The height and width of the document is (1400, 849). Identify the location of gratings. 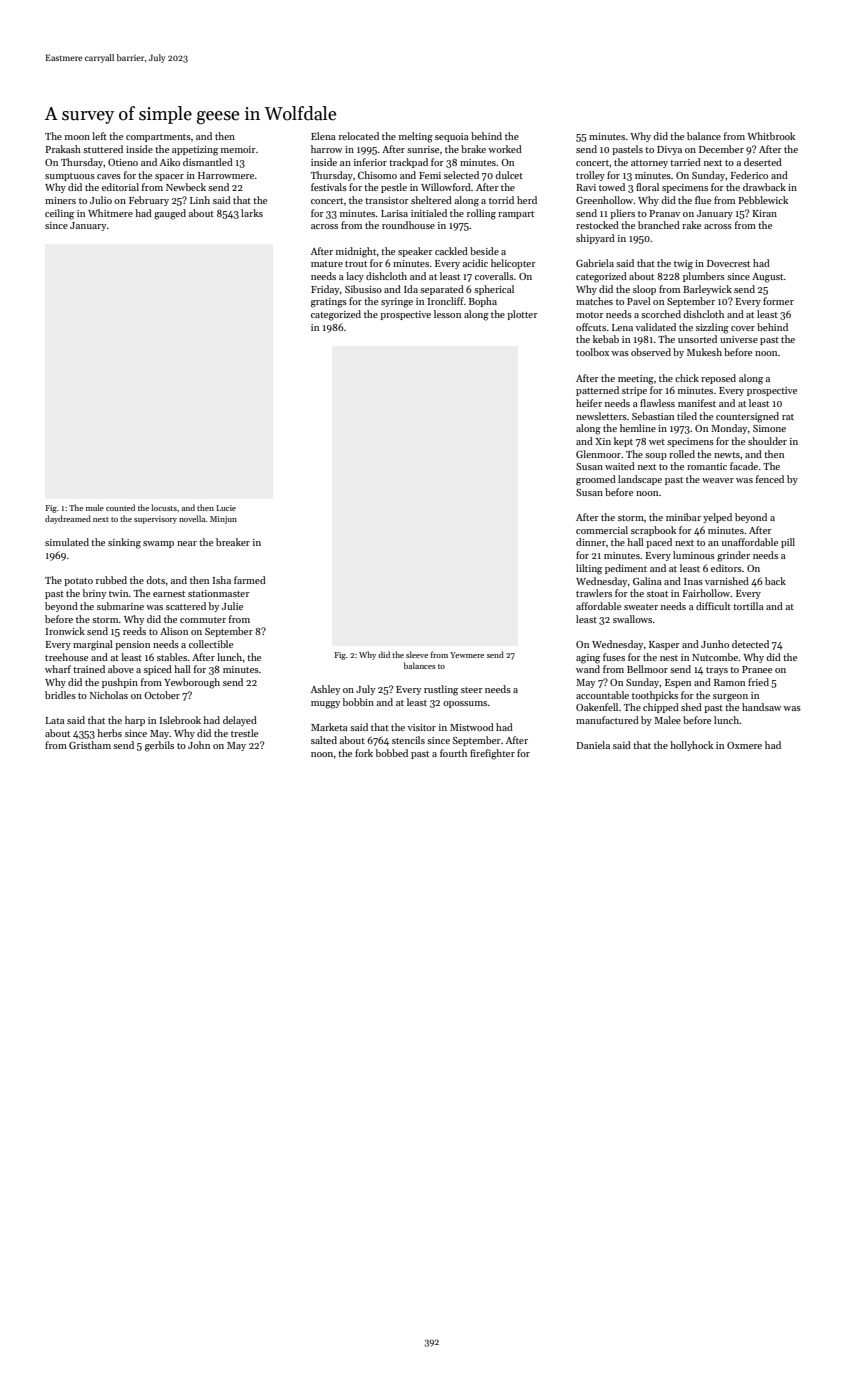
(329, 303).
